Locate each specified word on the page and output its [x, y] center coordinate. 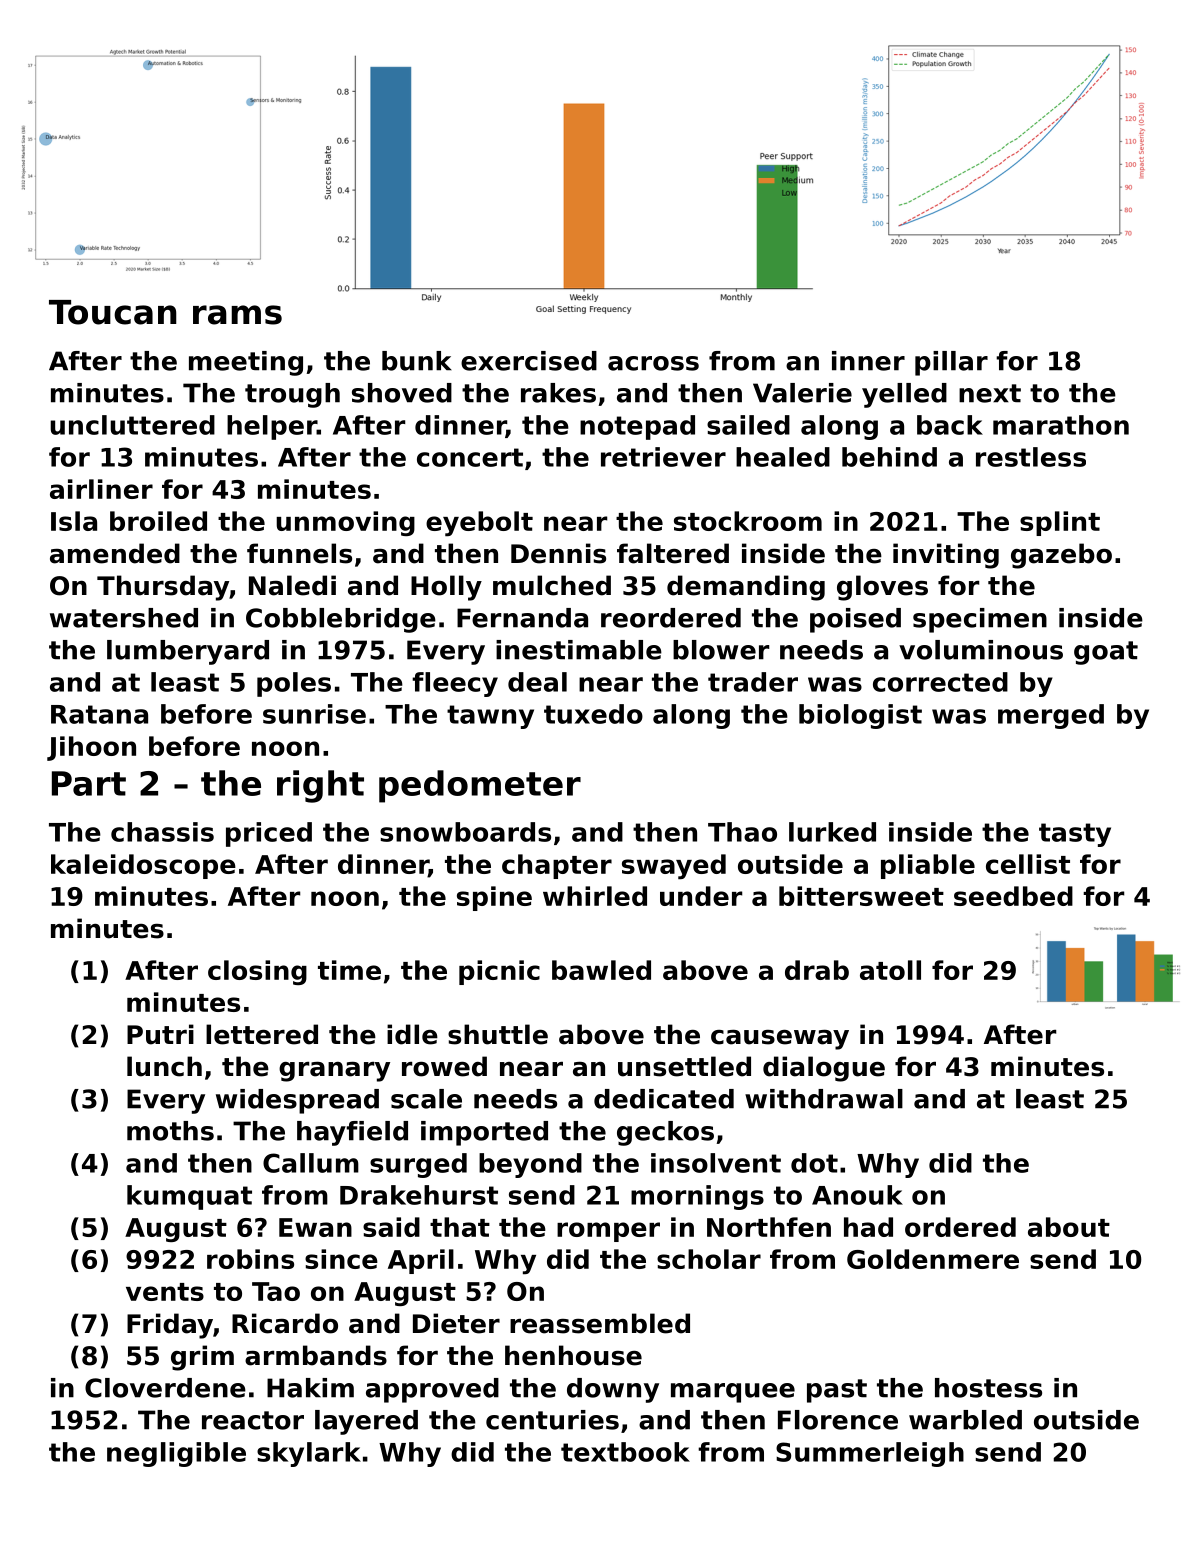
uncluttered [132, 425]
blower [721, 650]
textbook [625, 1452]
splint [1060, 523]
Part [89, 783]
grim [202, 1358]
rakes [558, 393]
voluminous [981, 650]
